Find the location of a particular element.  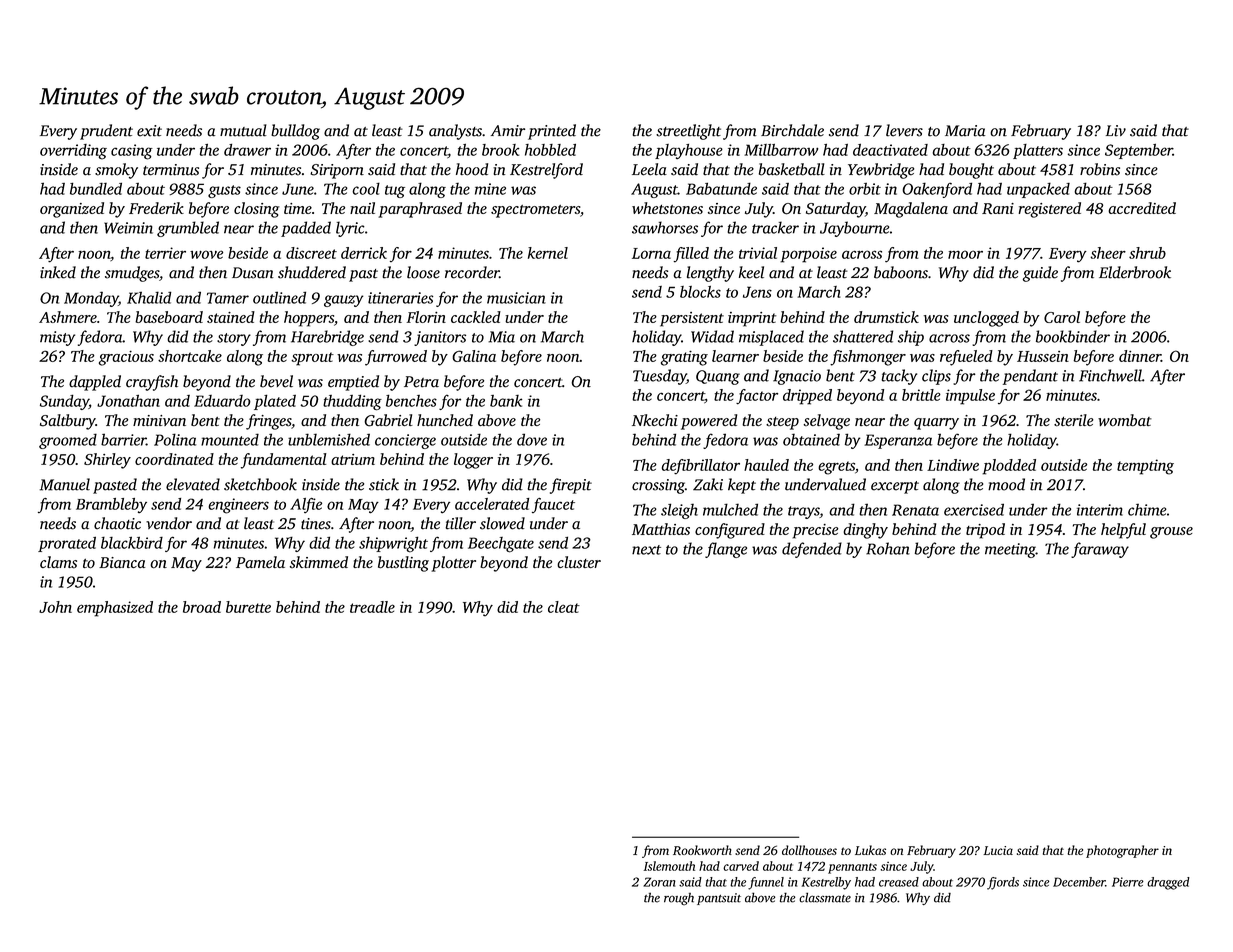

Polina is located at coordinates (175, 439).
